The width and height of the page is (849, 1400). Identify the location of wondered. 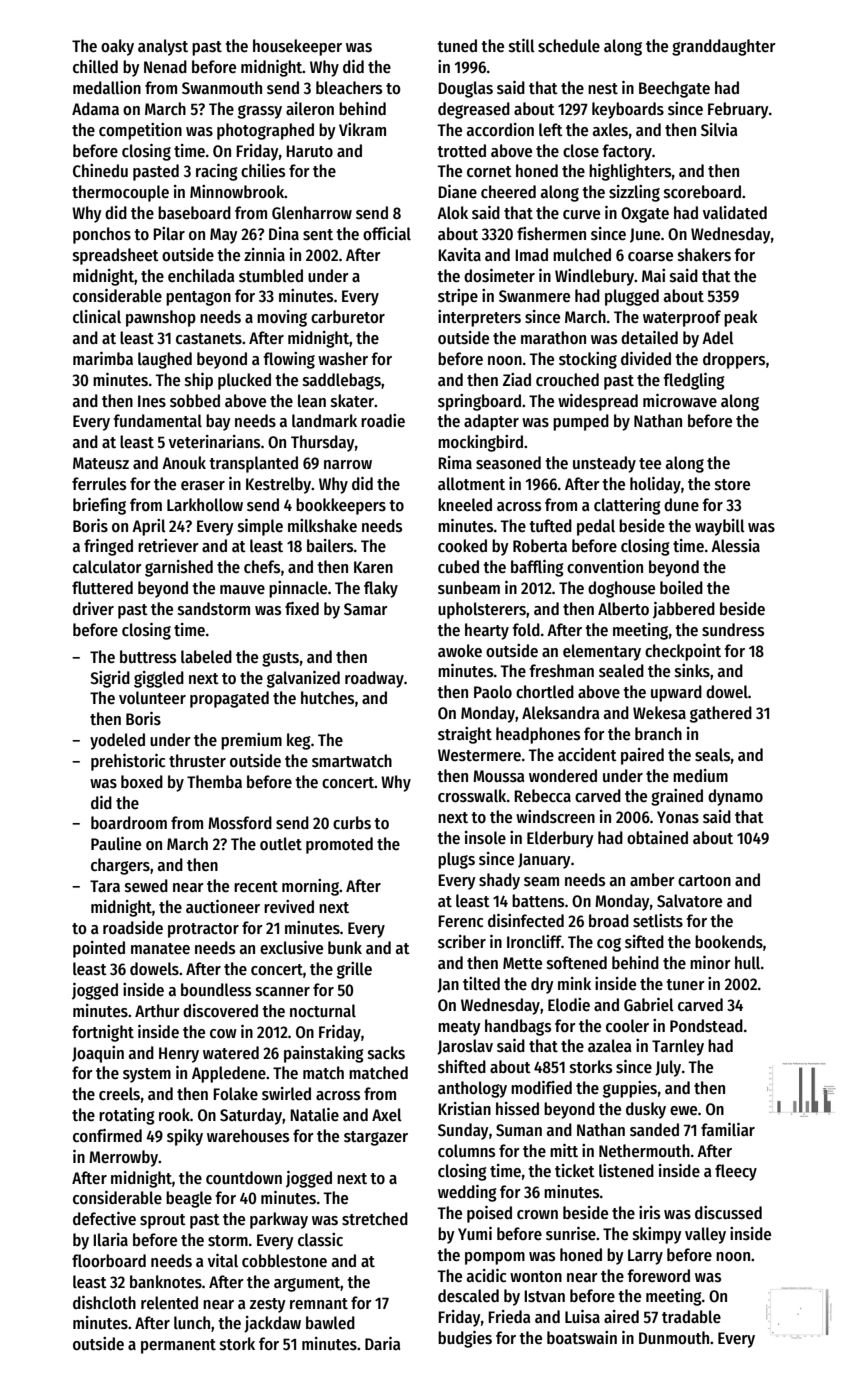
(563, 776).
